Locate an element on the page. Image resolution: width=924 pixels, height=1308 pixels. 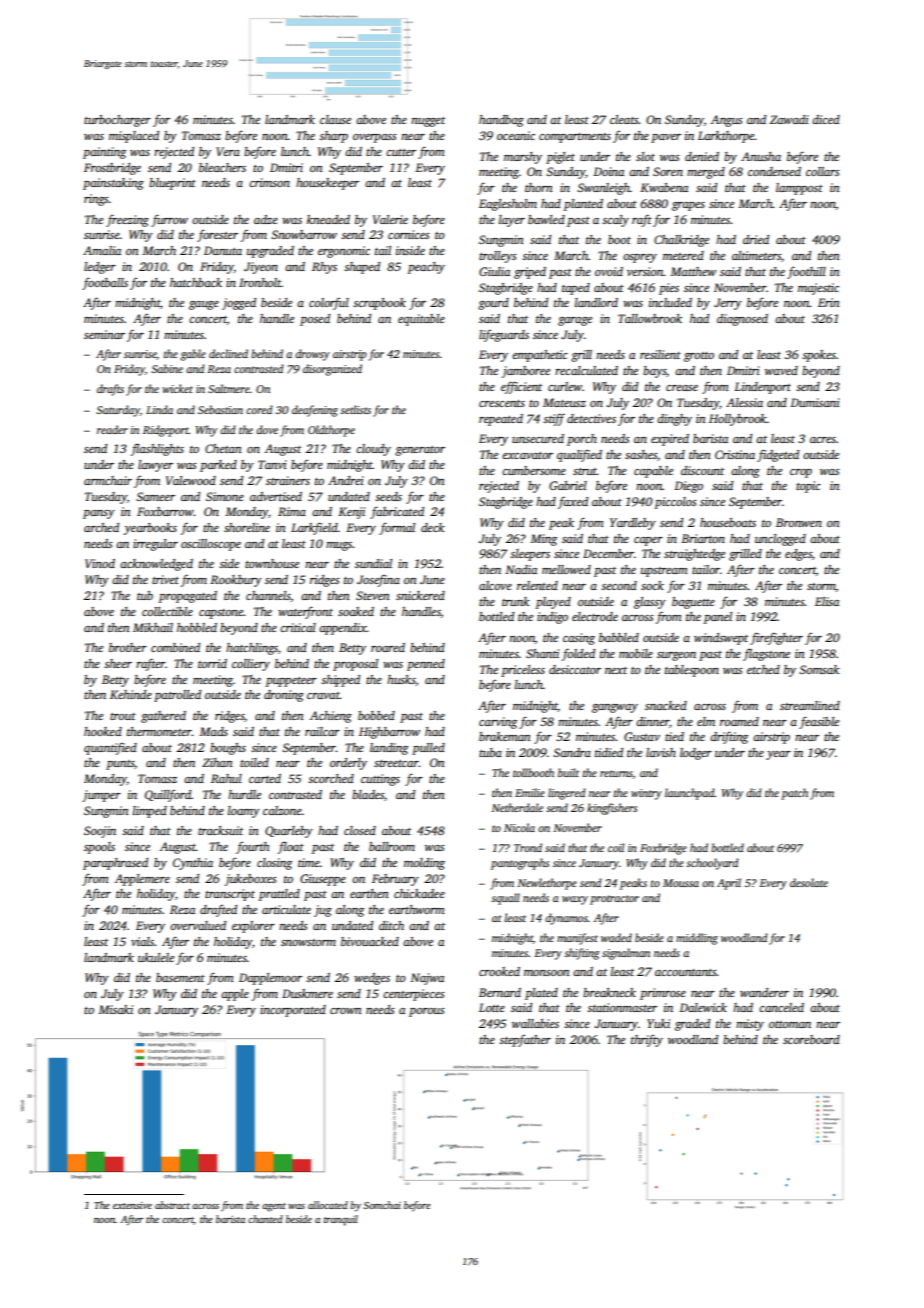
extensive is located at coordinates (132, 1205).
